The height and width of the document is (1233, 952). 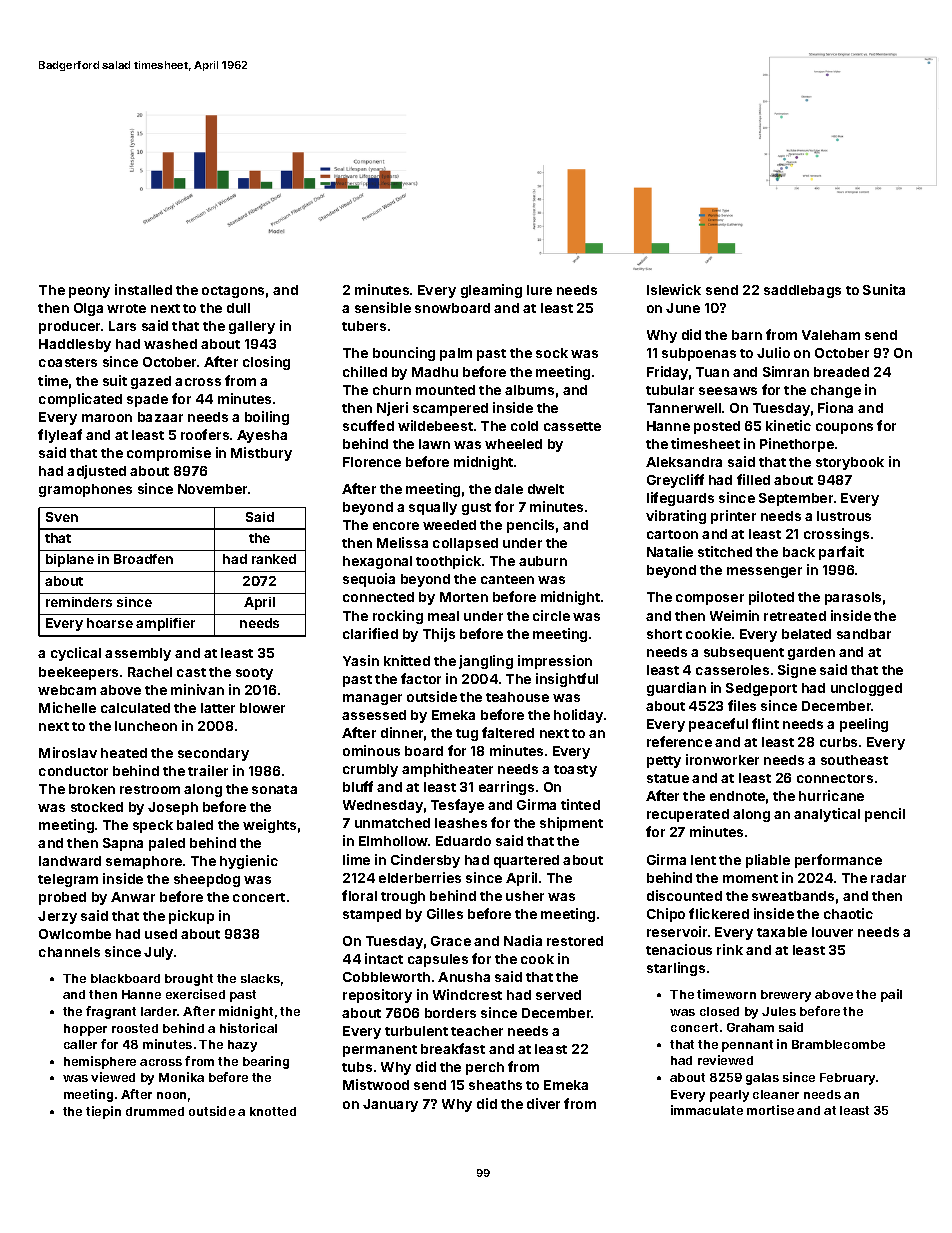 I want to click on Broadfen, so click(x=143, y=559).
